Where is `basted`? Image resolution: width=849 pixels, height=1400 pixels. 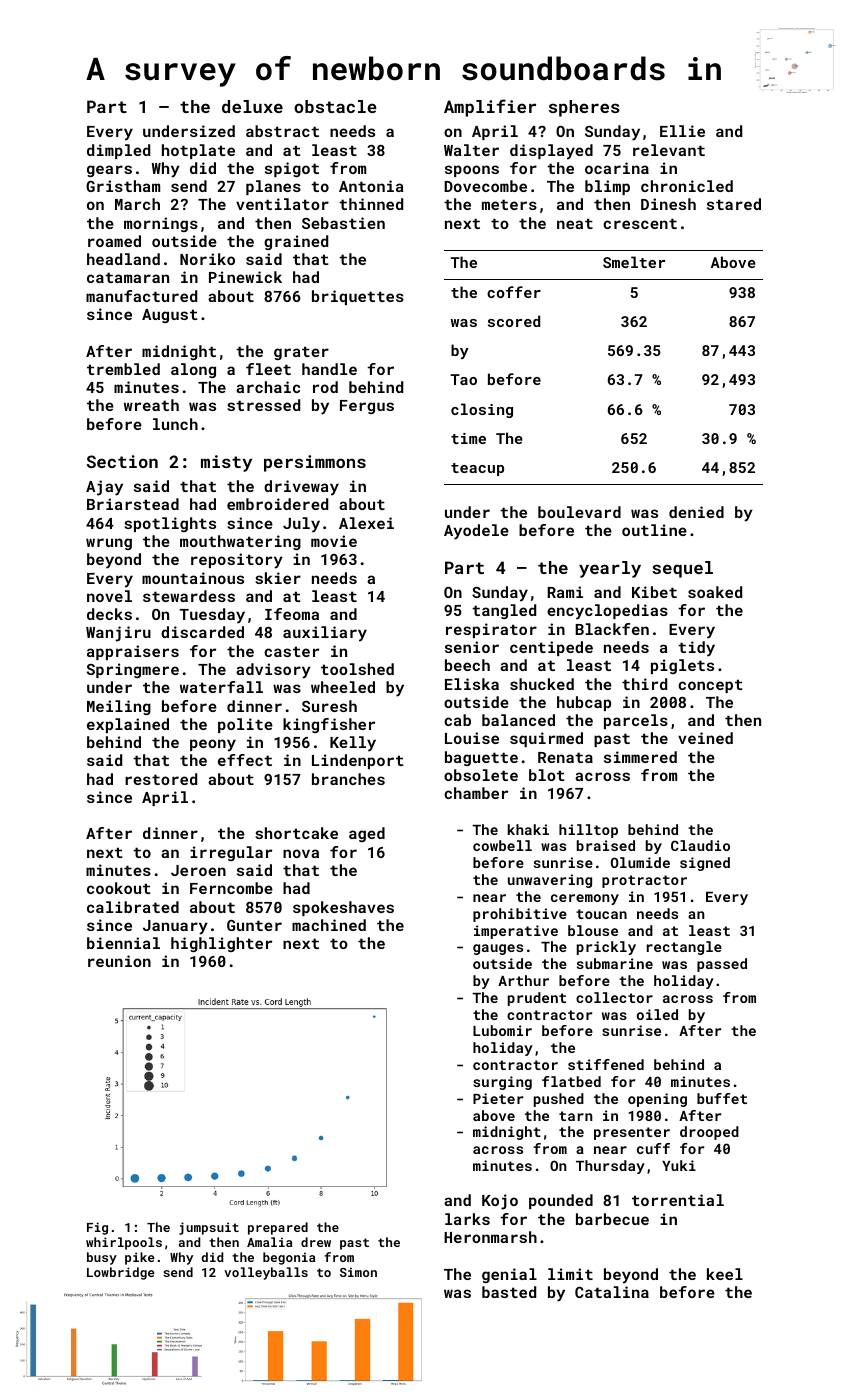 basted is located at coordinates (509, 1292).
